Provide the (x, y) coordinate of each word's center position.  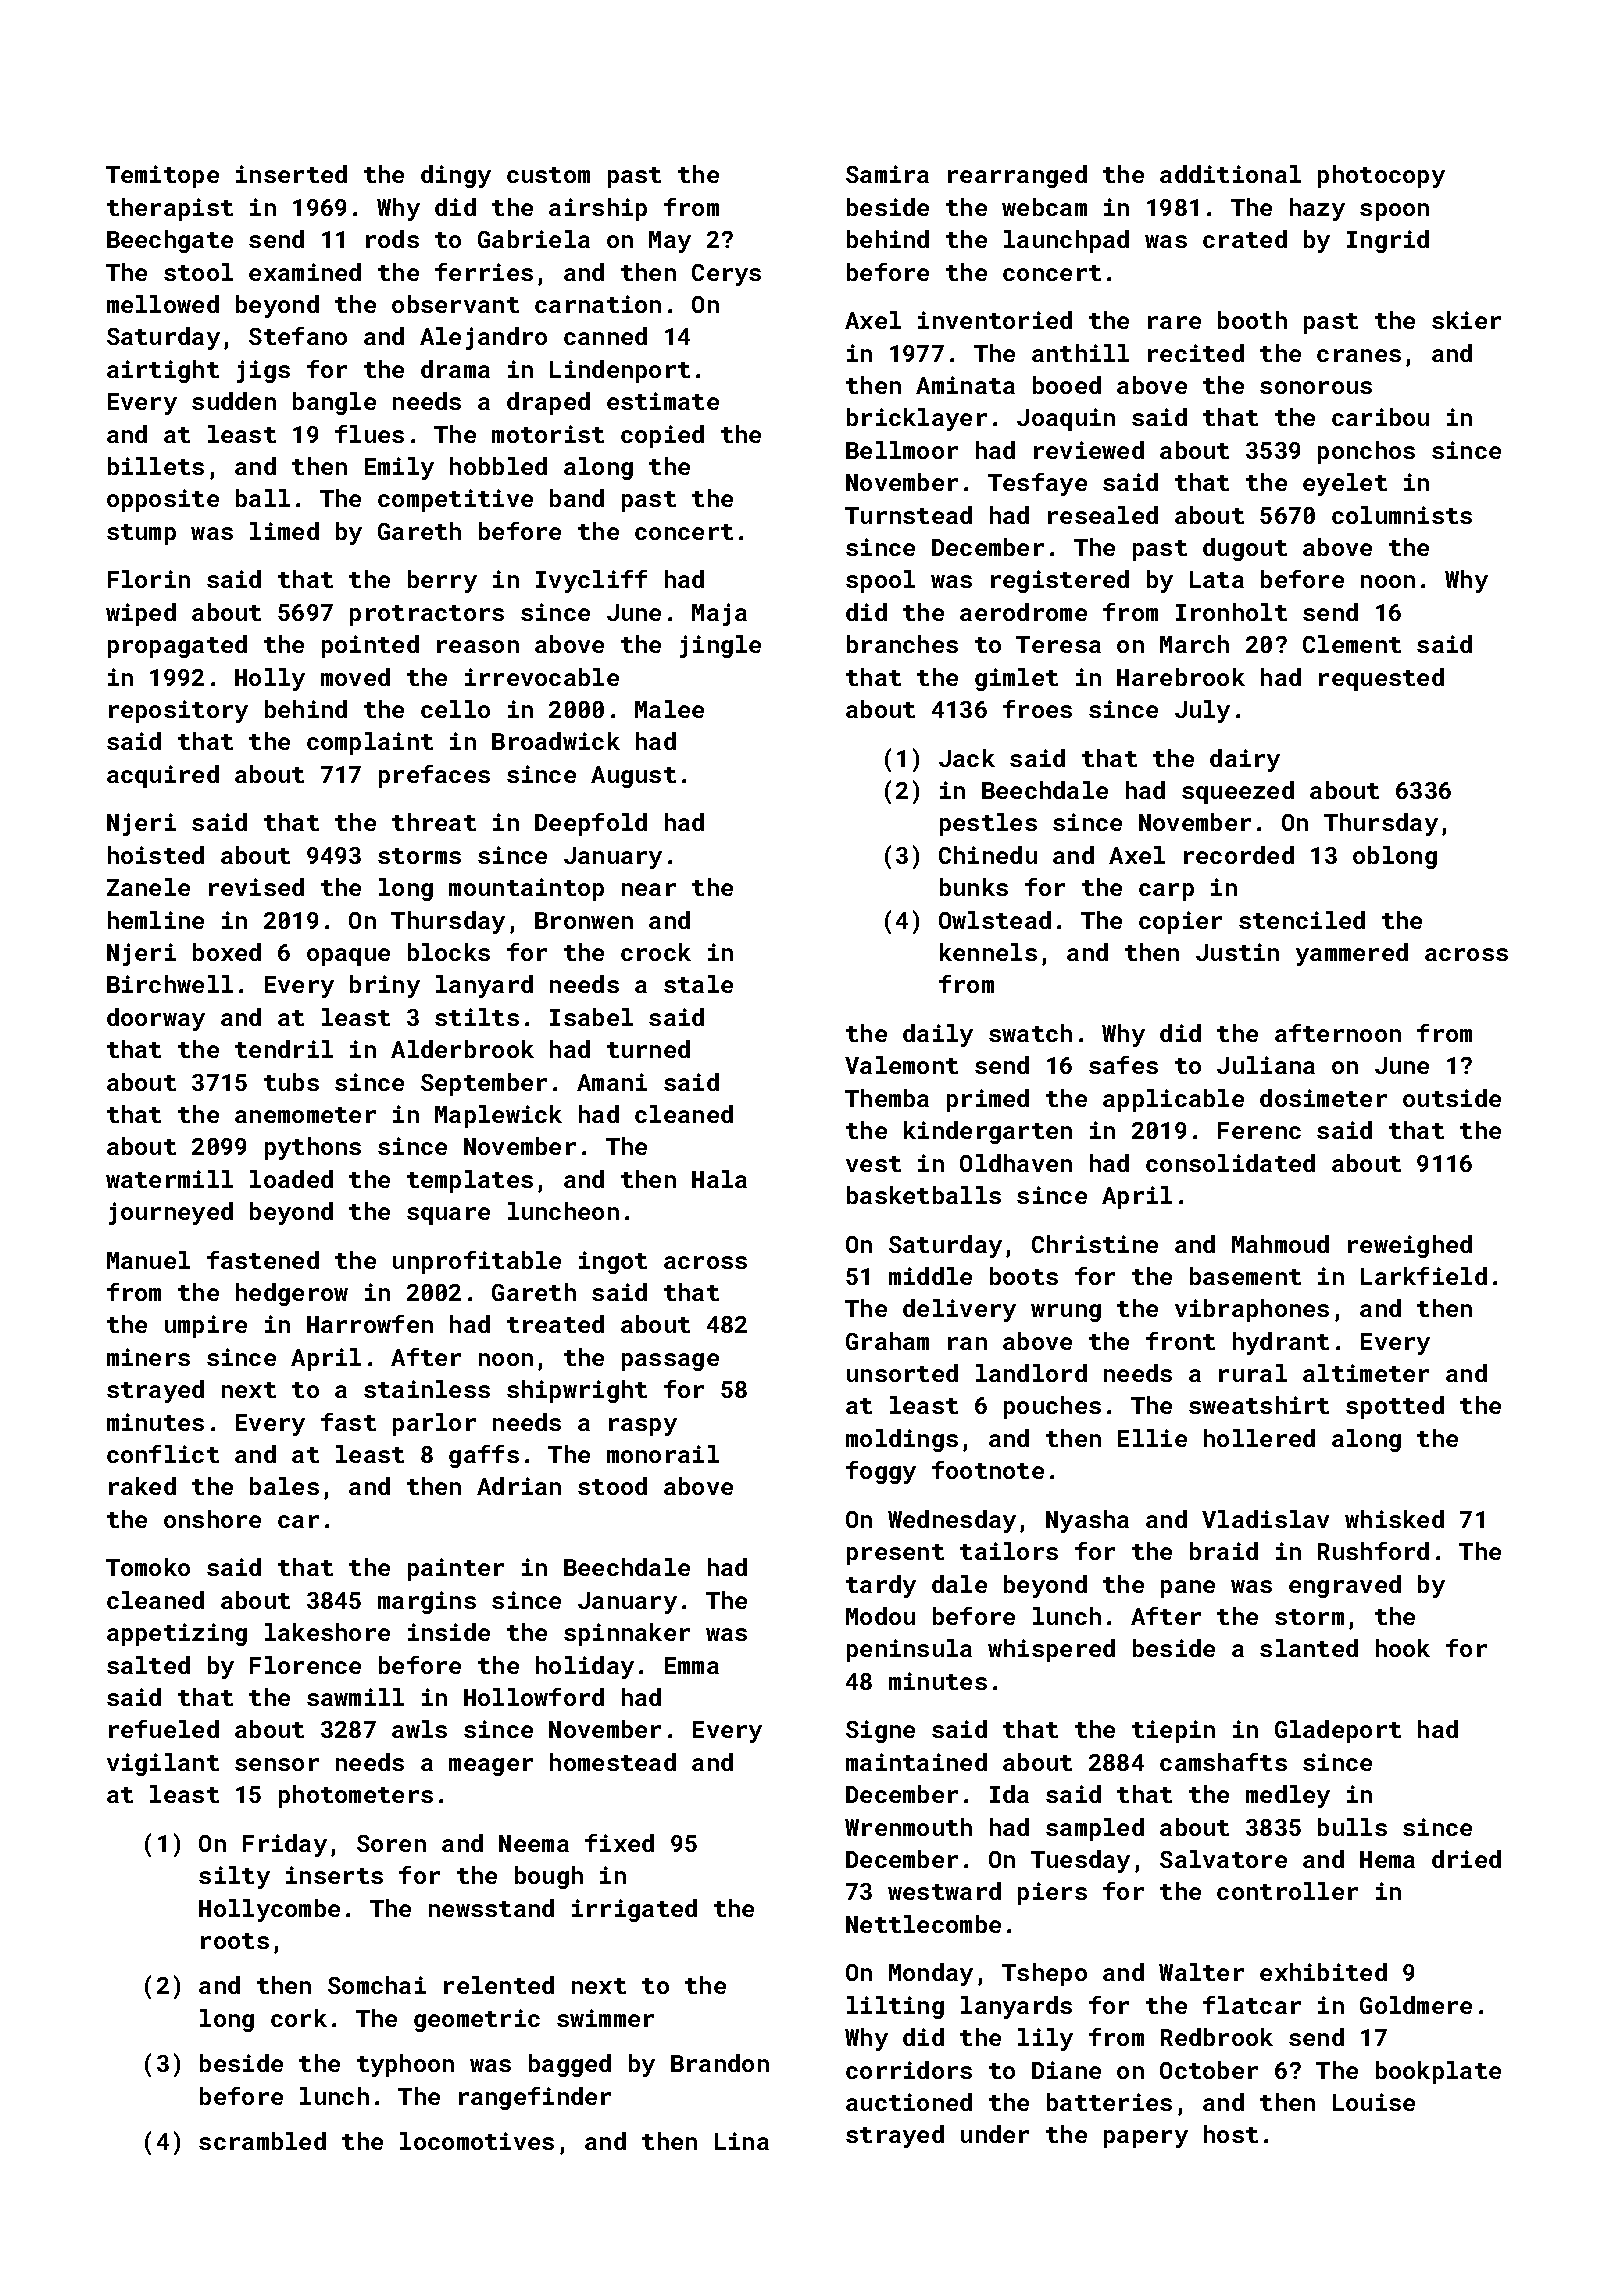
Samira (887, 174)
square (448, 1216)
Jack (967, 758)
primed (988, 1100)
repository (178, 711)
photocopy (1381, 176)
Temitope (162, 176)
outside (1452, 1098)
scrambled (262, 2141)
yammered (1352, 954)
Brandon (720, 2063)
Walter (1201, 1972)
